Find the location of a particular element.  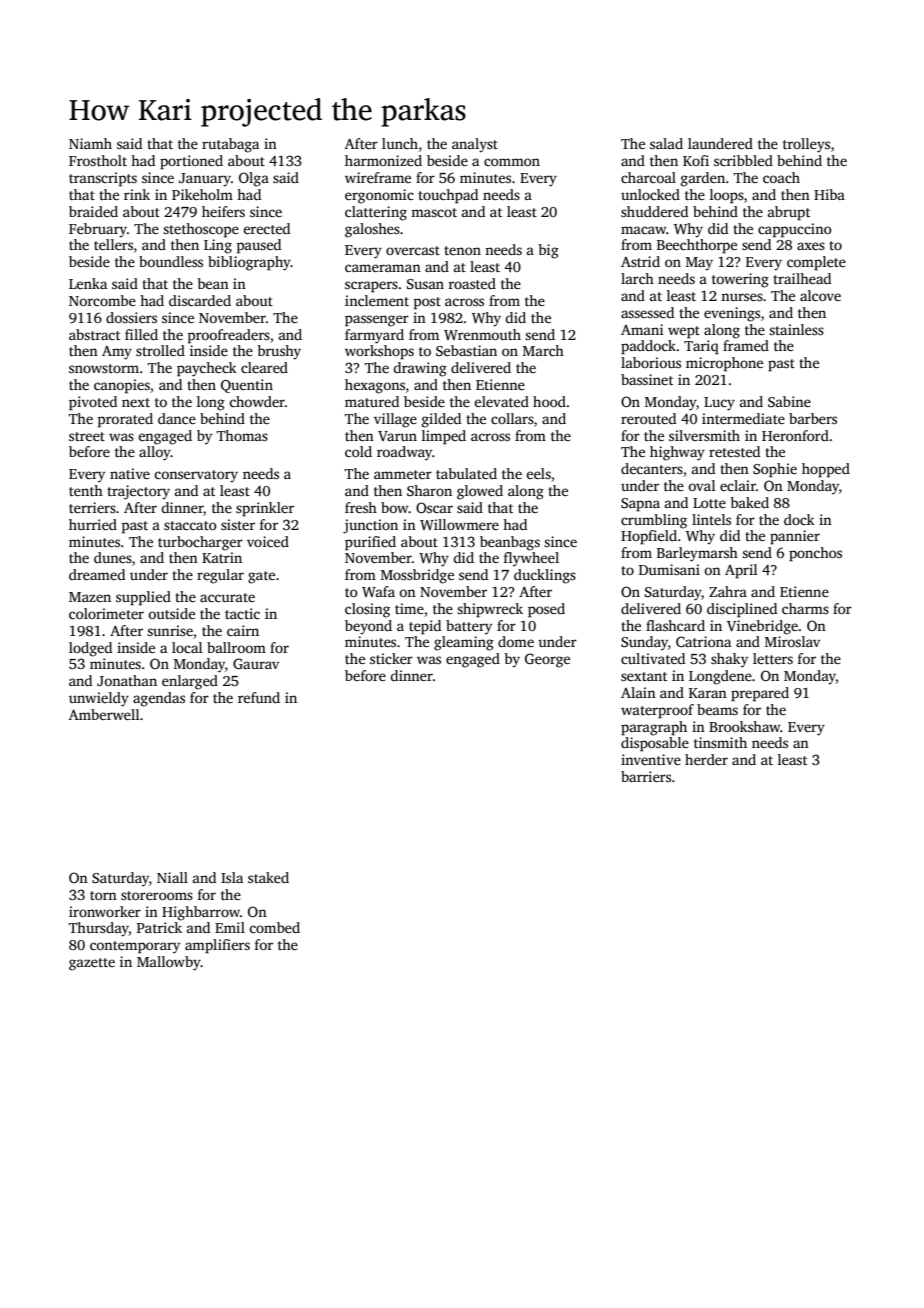

gazette is located at coordinates (92, 964).
